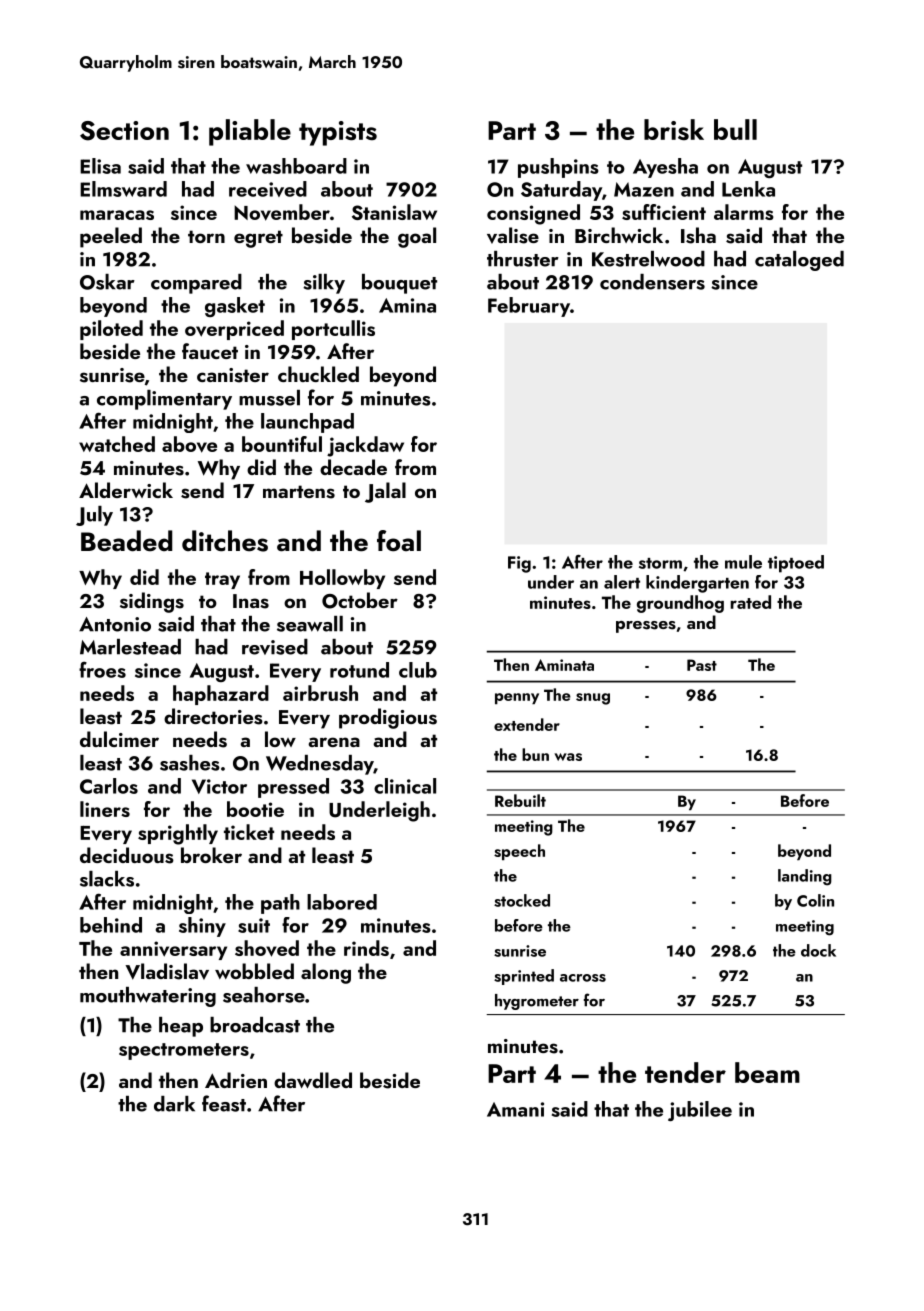 The width and height of the screenshot is (924, 1311). What do you see at coordinates (225, 541) in the screenshot?
I see `ditches` at bounding box center [225, 541].
